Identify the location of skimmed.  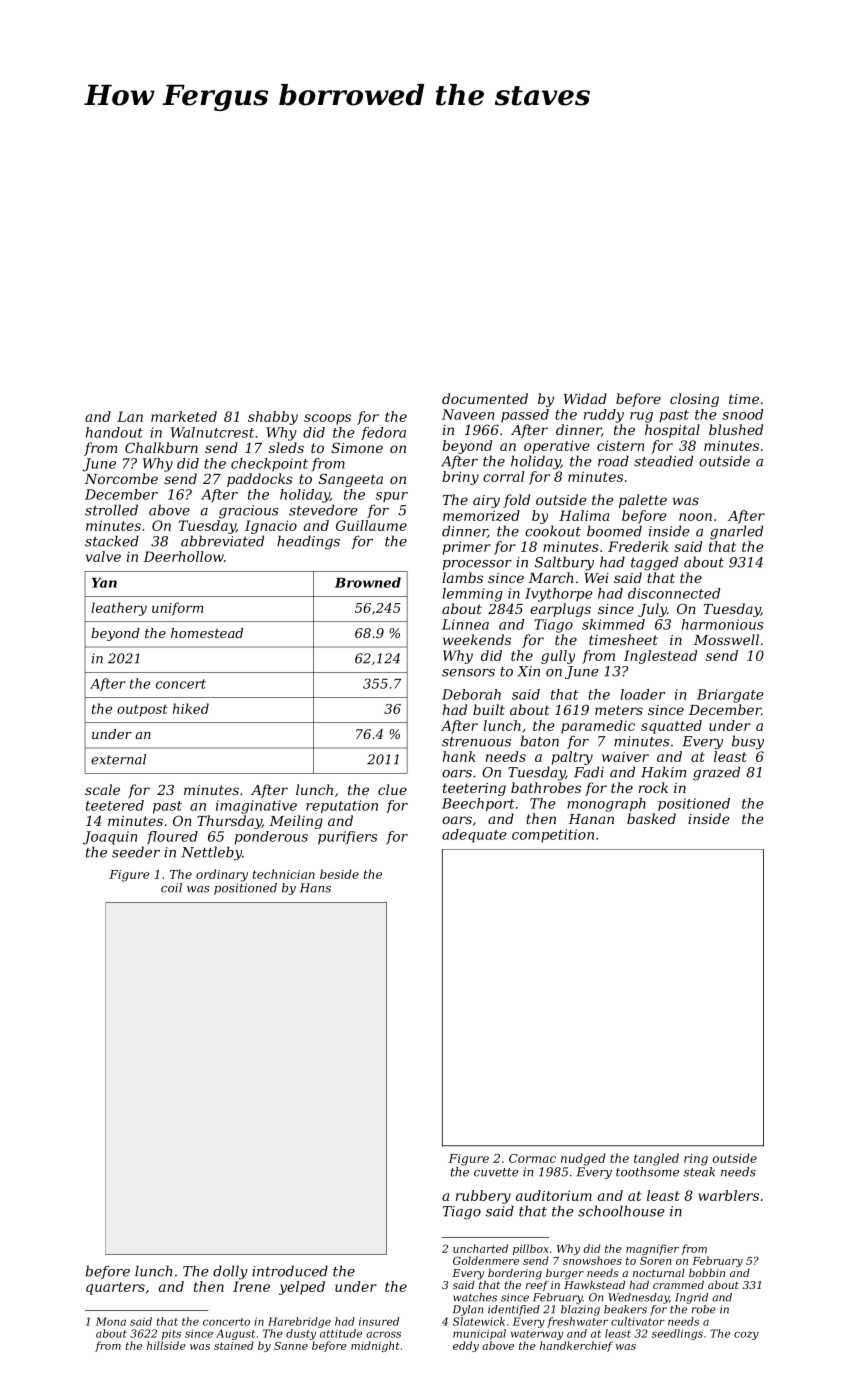
(613, 624).
